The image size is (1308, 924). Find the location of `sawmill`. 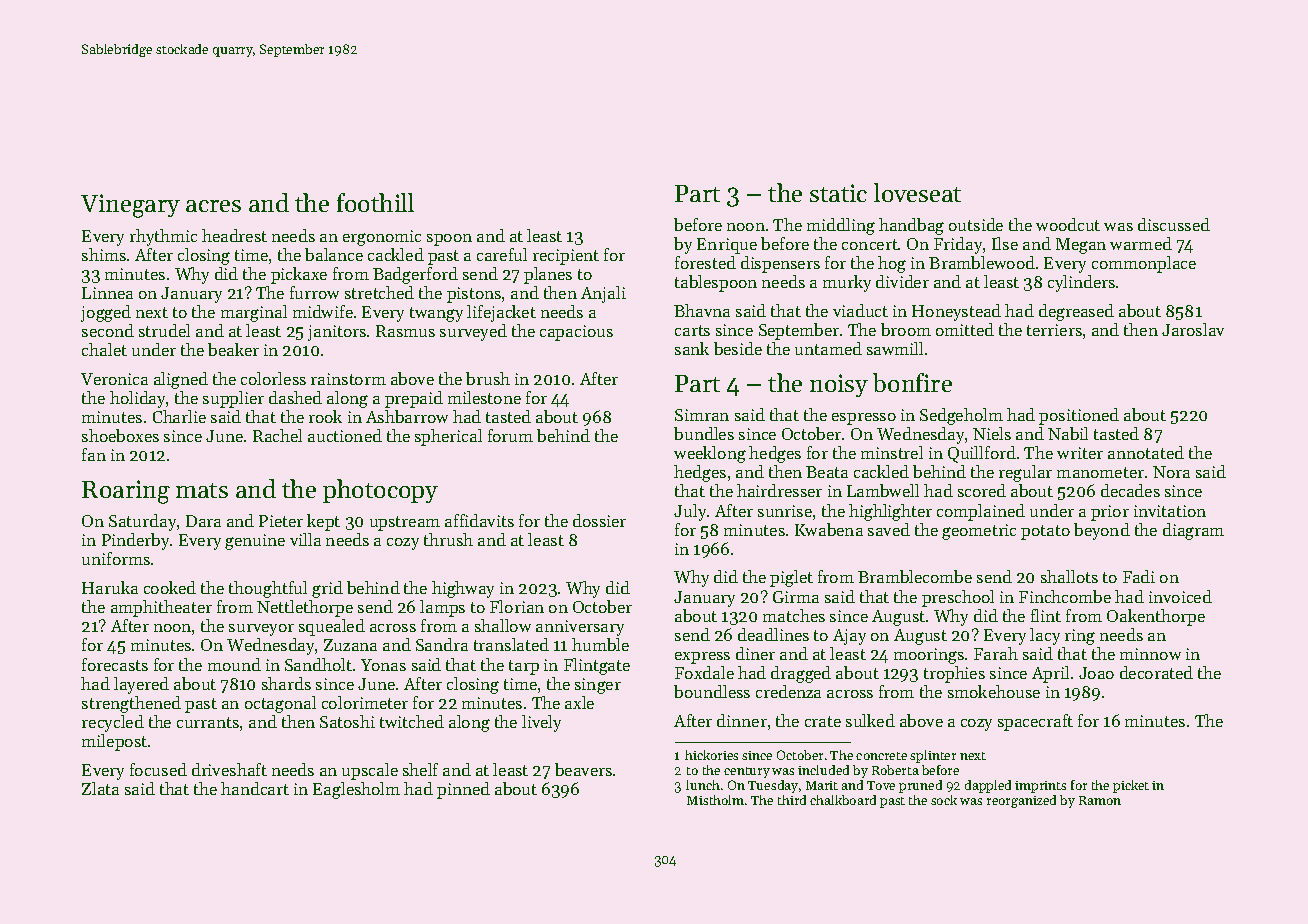

sawmill is located at coordinates (895, 348).
